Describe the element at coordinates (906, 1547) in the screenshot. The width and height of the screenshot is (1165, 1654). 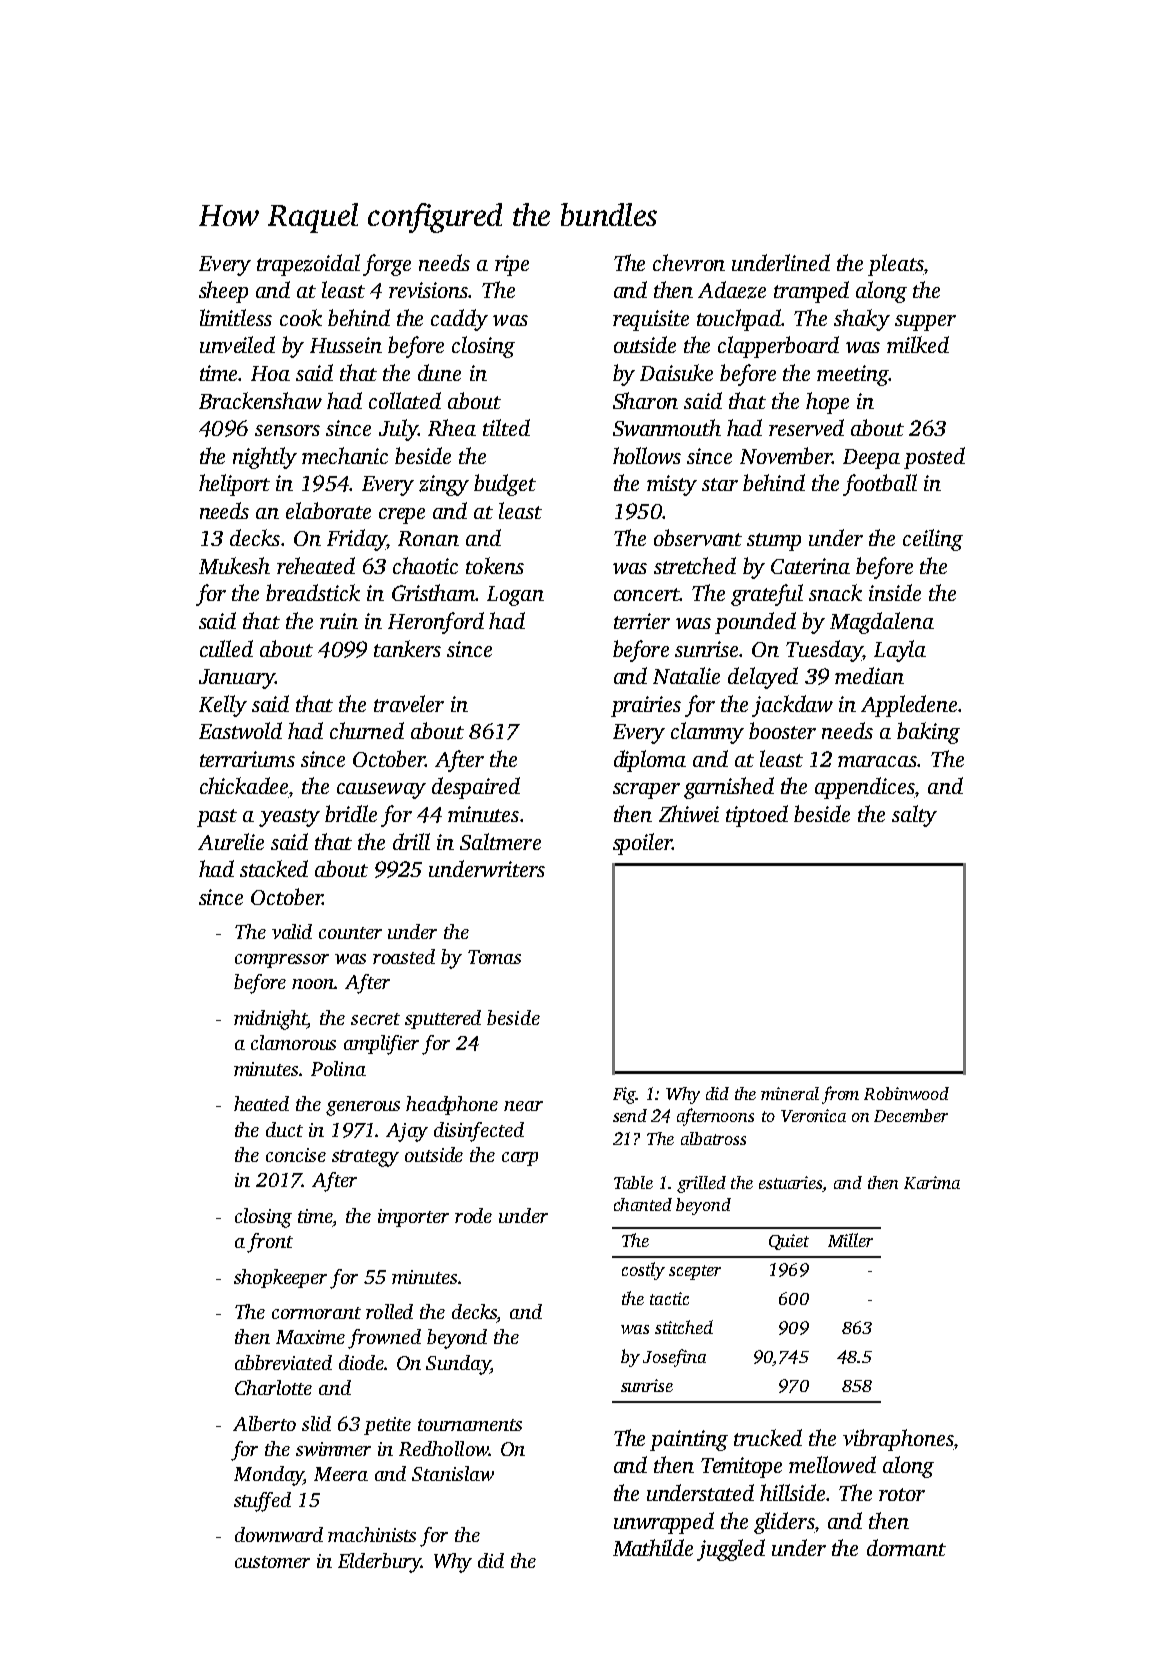
I see `dormant` at that location.
